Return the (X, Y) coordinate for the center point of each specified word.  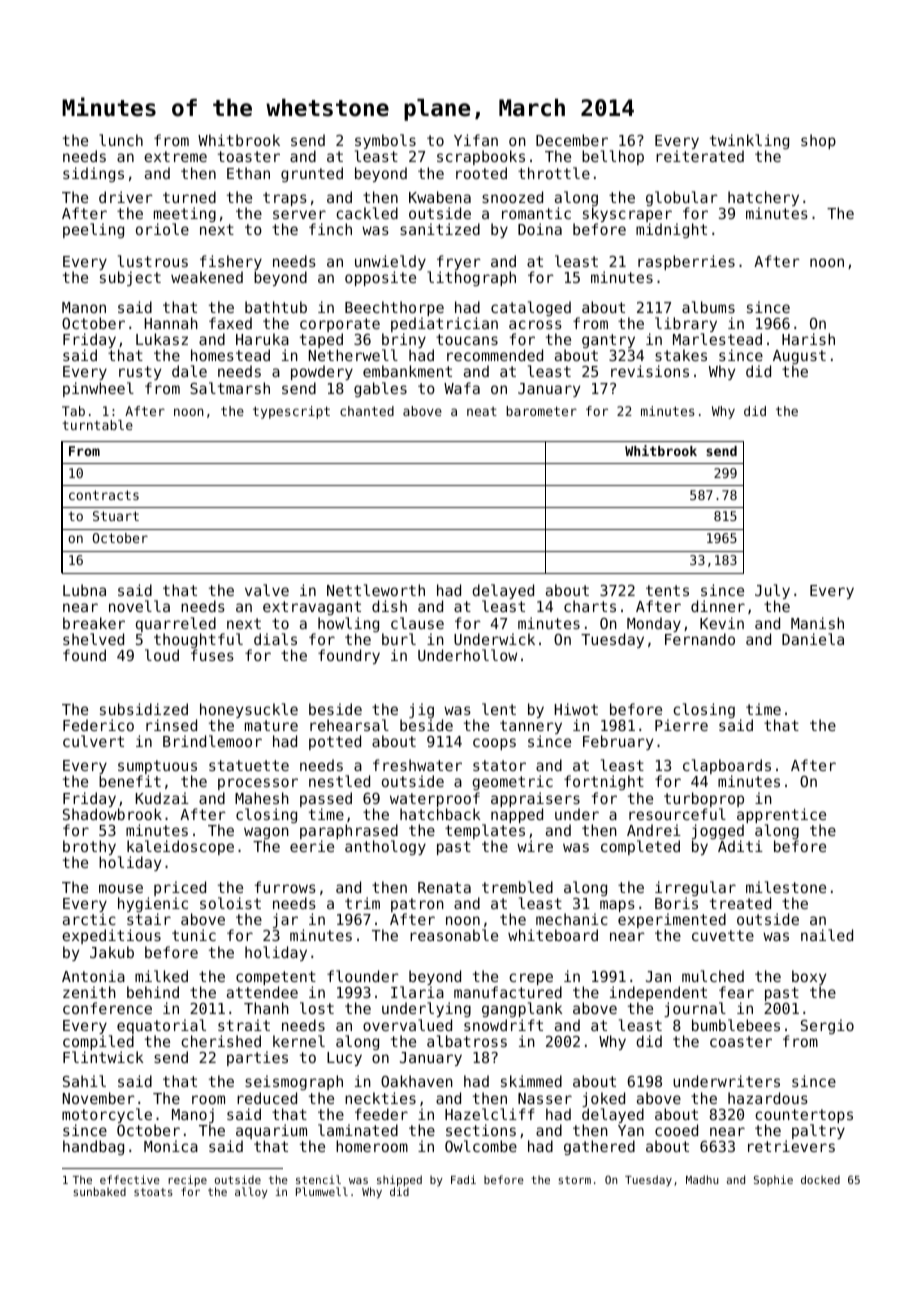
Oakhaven (417, 1081)
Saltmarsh (230, 388)
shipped (399, 1181)
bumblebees (736, 1025)
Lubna (84, 590)
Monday (654, 624)
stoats (153, 1192)
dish (389, 606)
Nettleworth (376, 590)
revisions (650, 371)
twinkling (749, 142)
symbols (385, 142)
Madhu (702, 1179)
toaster (249, 156)
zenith (89, 992)
